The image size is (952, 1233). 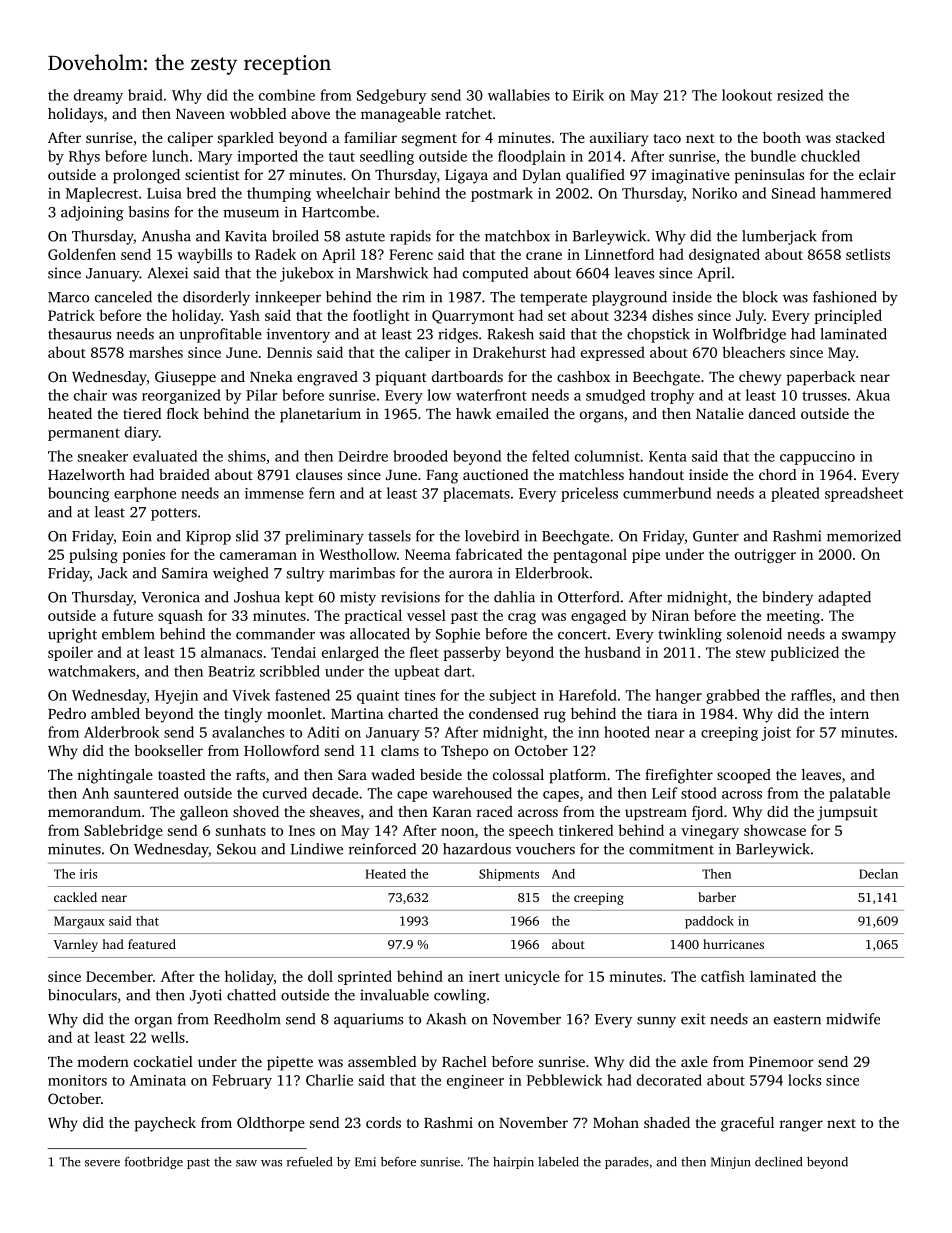 I want to click on intern, so click(x=849, y=713).
